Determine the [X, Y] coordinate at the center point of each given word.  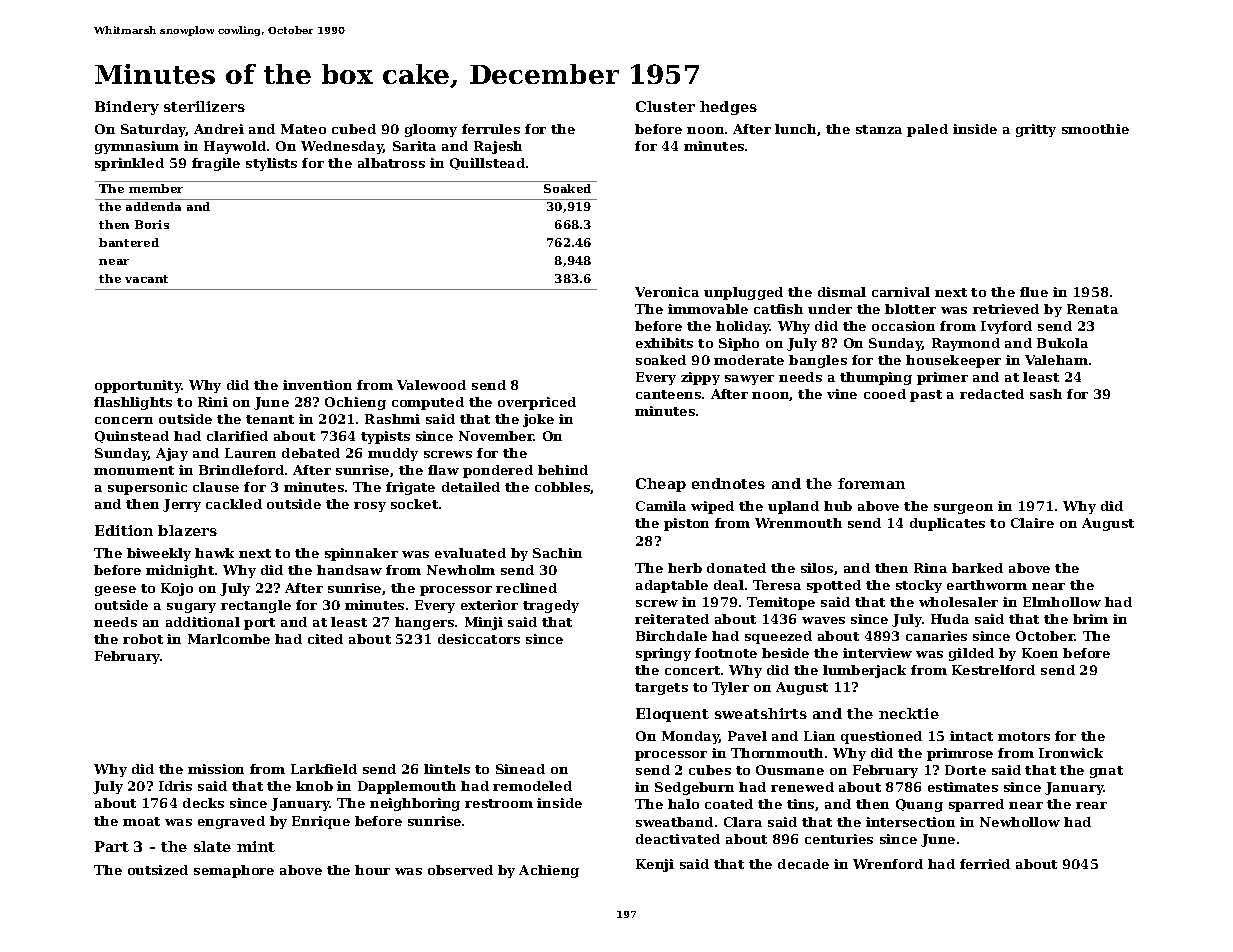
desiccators [479, 639]
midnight [180, 571]
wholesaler [958, 602]
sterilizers [204, 106]
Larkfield [324, 769]
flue [1034, 292]
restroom [499, 803]
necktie [909, 713]
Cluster [665, 106]
